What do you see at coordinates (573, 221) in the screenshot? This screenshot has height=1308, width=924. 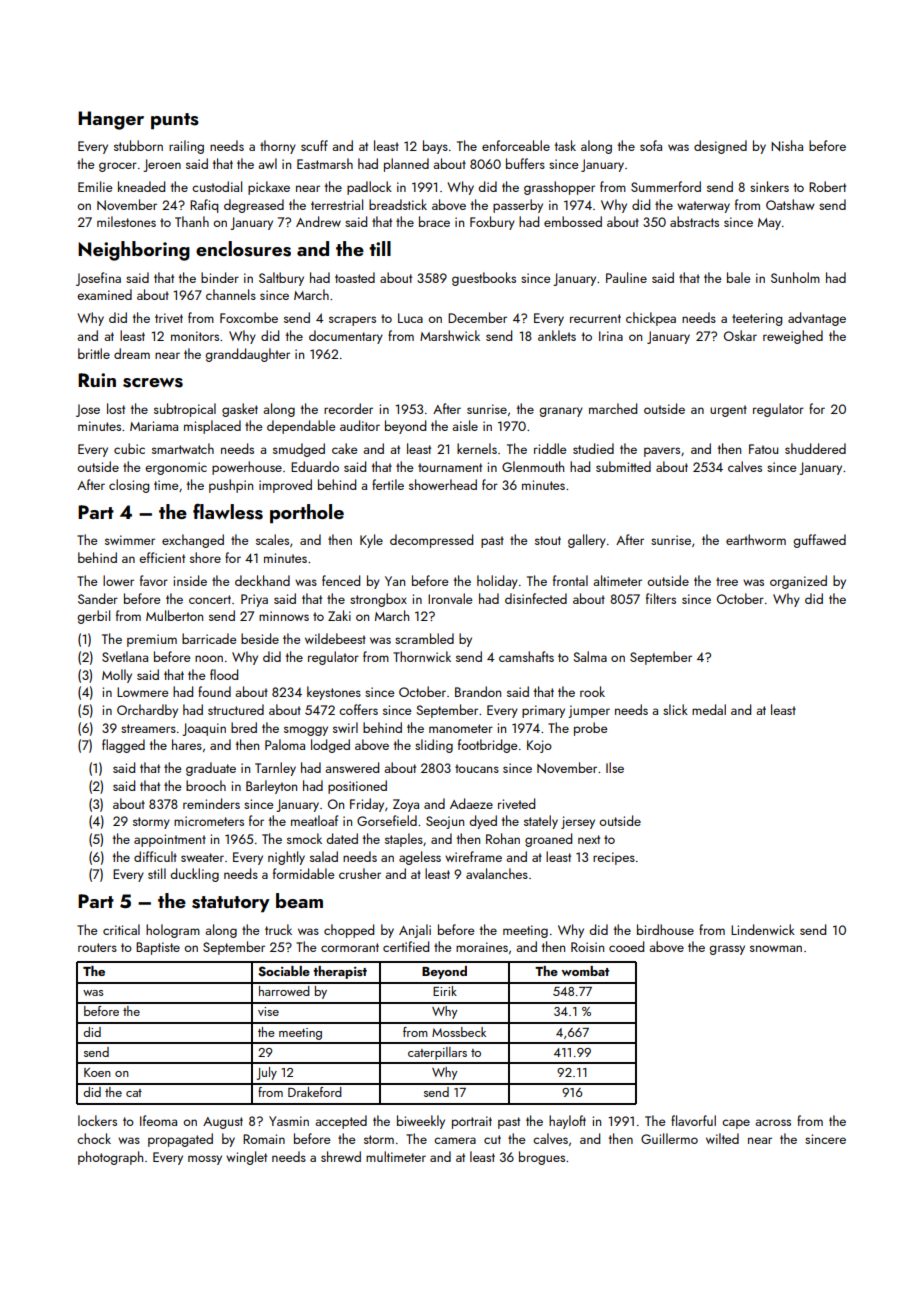 I see `embossed` at bounding box center [573, 221].
